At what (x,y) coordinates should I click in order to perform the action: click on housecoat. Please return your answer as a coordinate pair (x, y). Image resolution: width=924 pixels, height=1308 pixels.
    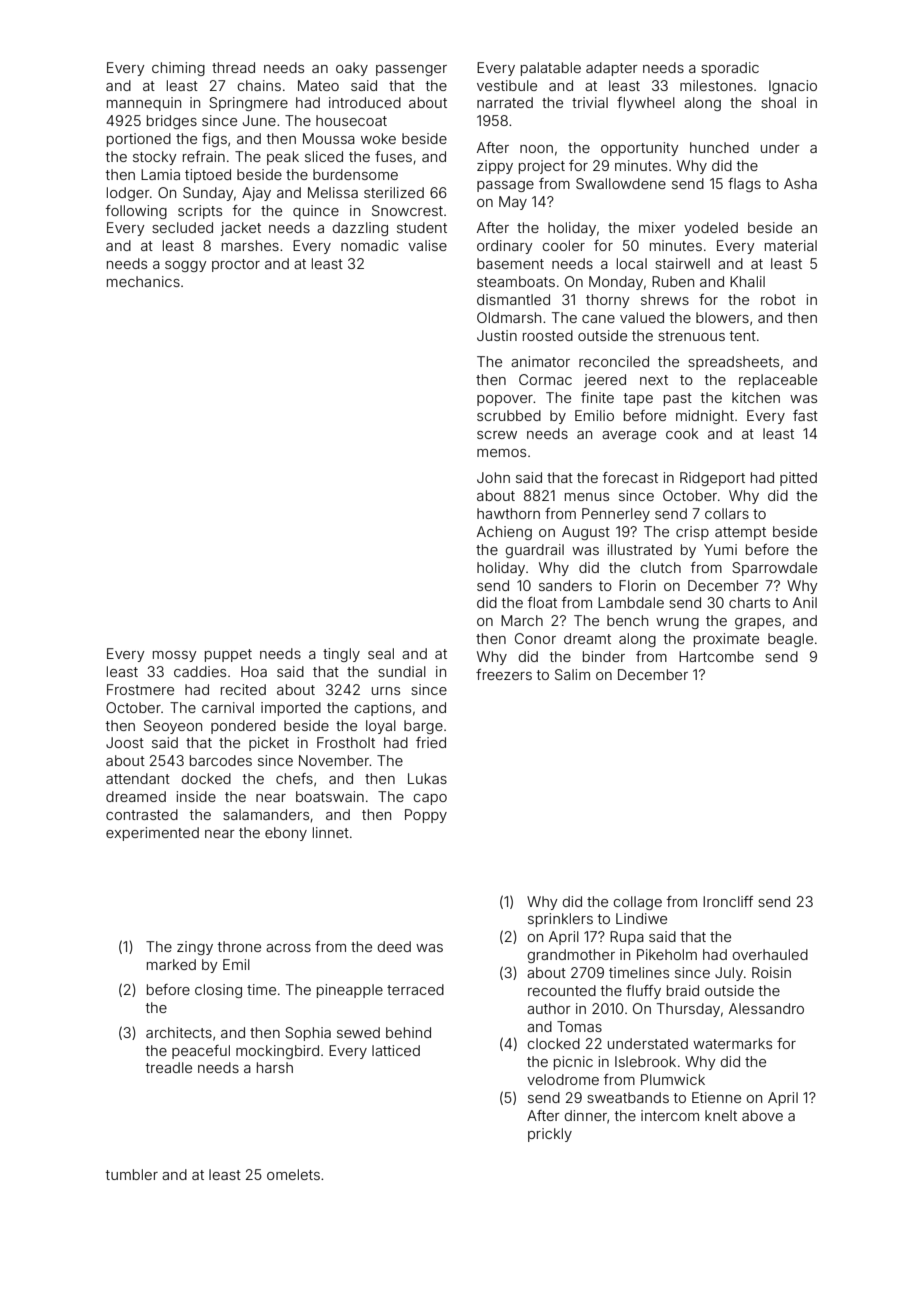
    Looking at the image, I should click on (351, 120).
